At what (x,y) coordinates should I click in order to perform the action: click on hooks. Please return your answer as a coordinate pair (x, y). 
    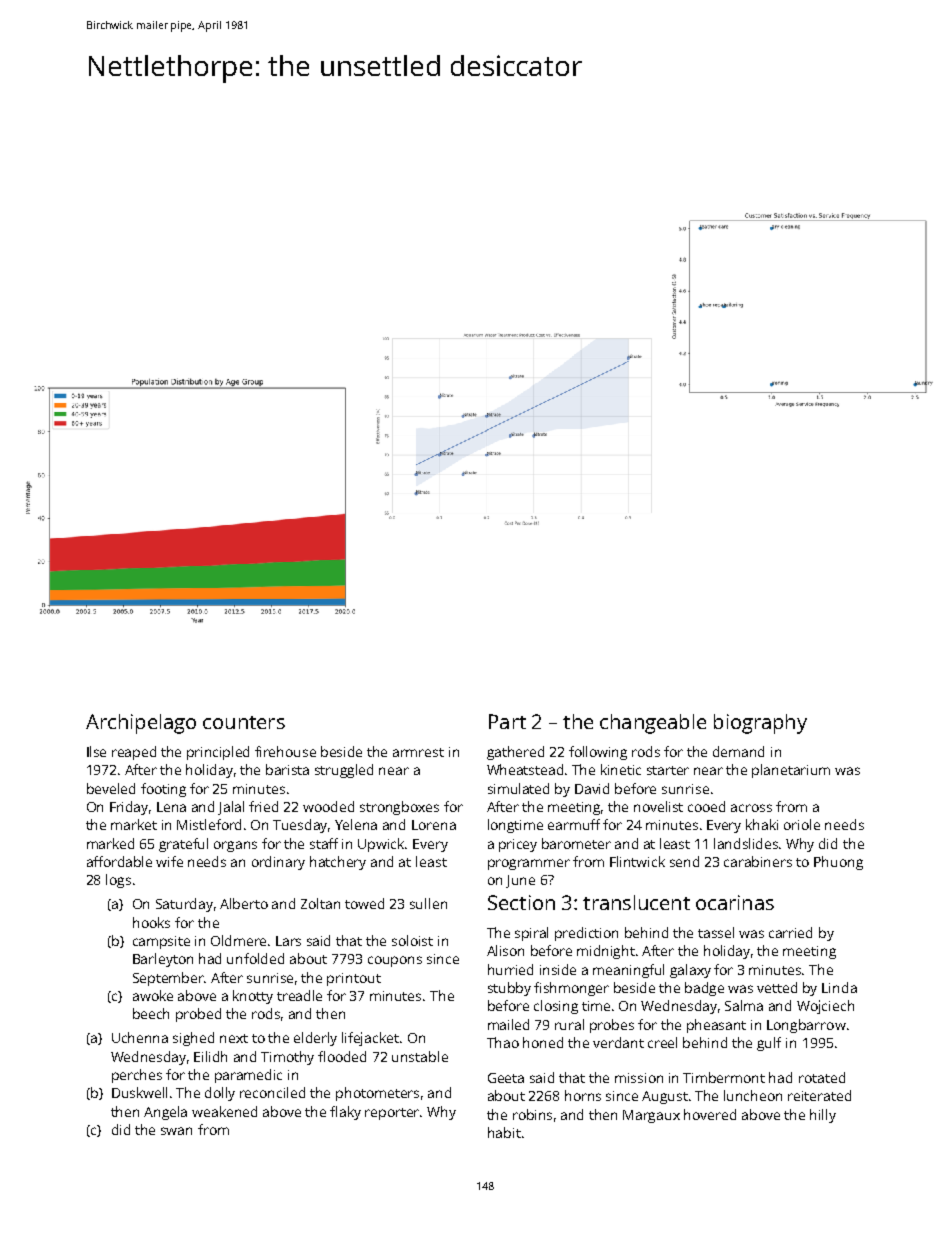
    Looking at the image, I should click on (151, 922).
